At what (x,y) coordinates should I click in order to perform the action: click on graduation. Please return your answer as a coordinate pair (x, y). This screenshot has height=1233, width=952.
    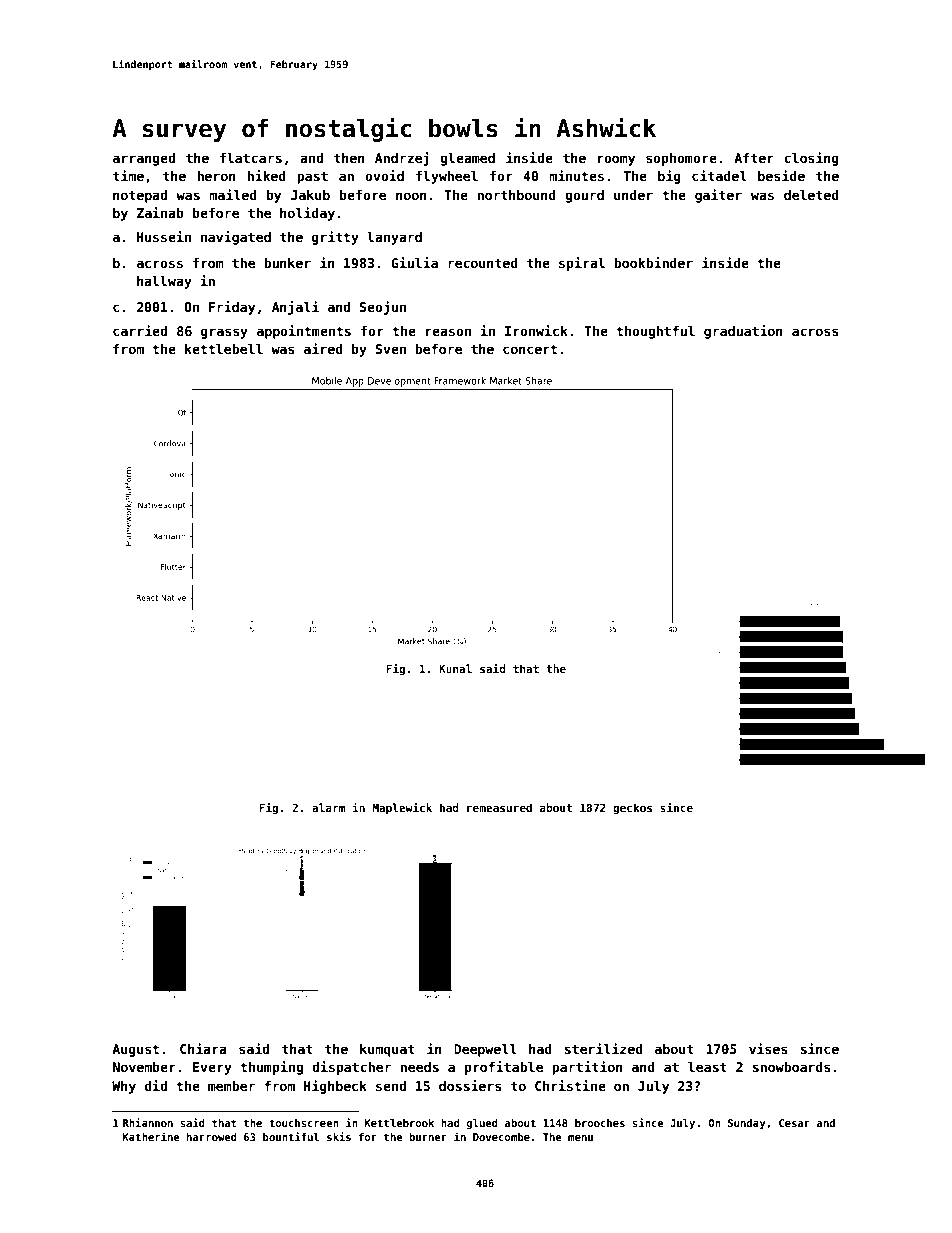
    Looking at the image, I should click on (743, 332).
